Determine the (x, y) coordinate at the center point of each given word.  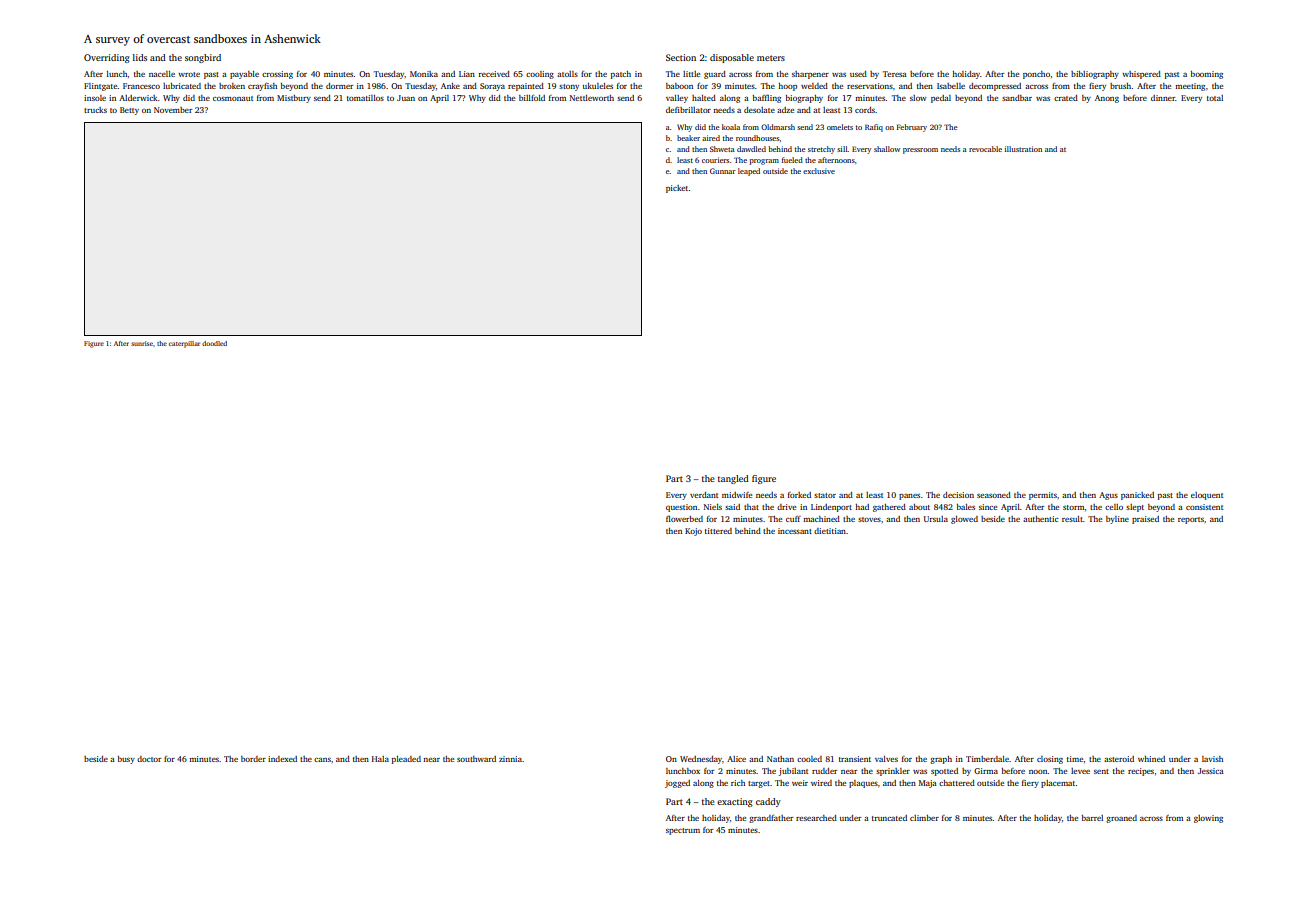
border (253, 759)
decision (958, 495)
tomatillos (365, 98)
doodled (214, 343)
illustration (1023, 149)
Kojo (693, 532)
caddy (768, 802)
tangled (733, 479)
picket (677, 189)
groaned (1121, 819)
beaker (688, 138)
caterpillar (184, 344)
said (732, 507)
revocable (985, 149)
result (1072, 519)
